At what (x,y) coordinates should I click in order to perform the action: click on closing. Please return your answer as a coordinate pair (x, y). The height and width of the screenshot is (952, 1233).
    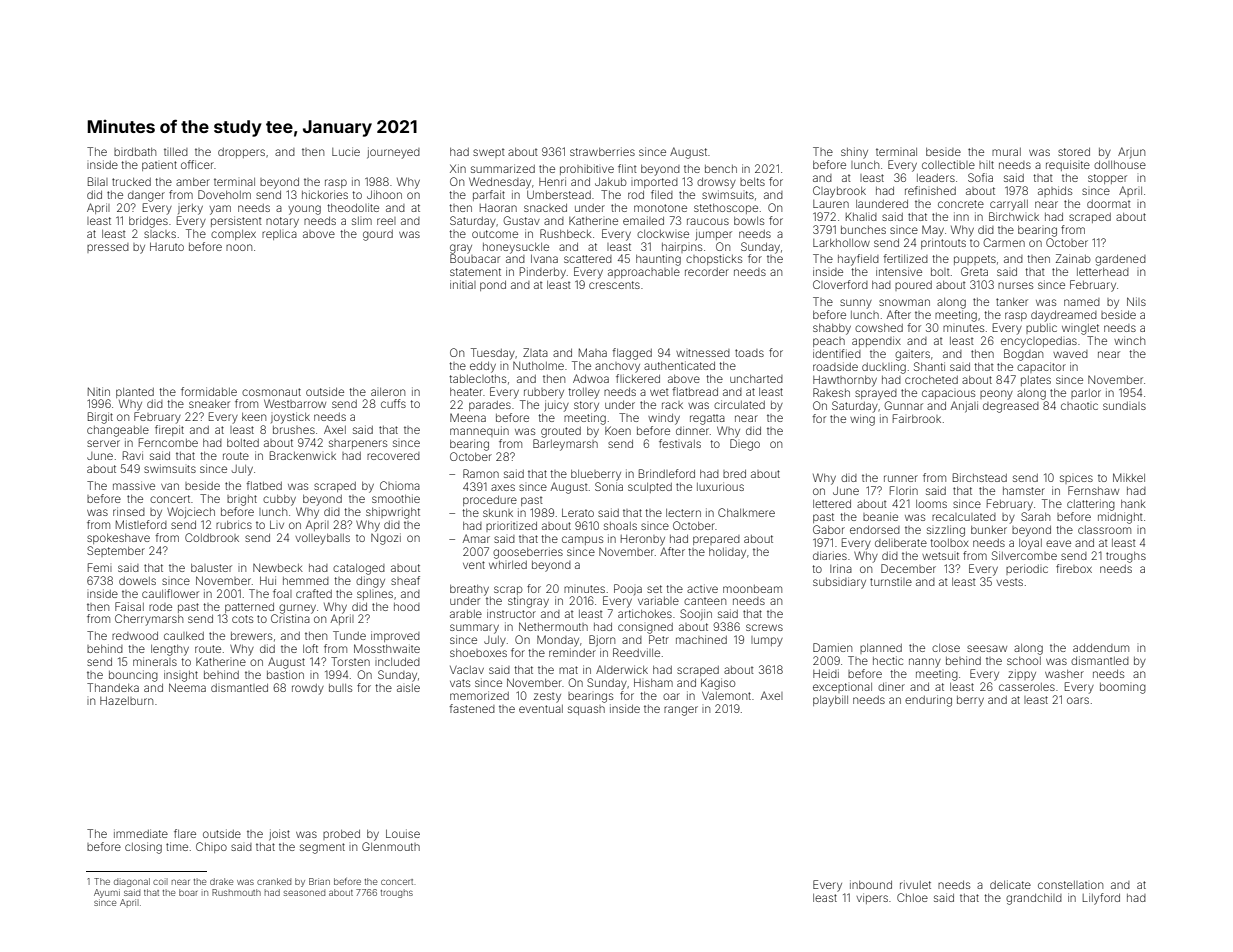
    Looking at the image, I should click on (143, 848).
